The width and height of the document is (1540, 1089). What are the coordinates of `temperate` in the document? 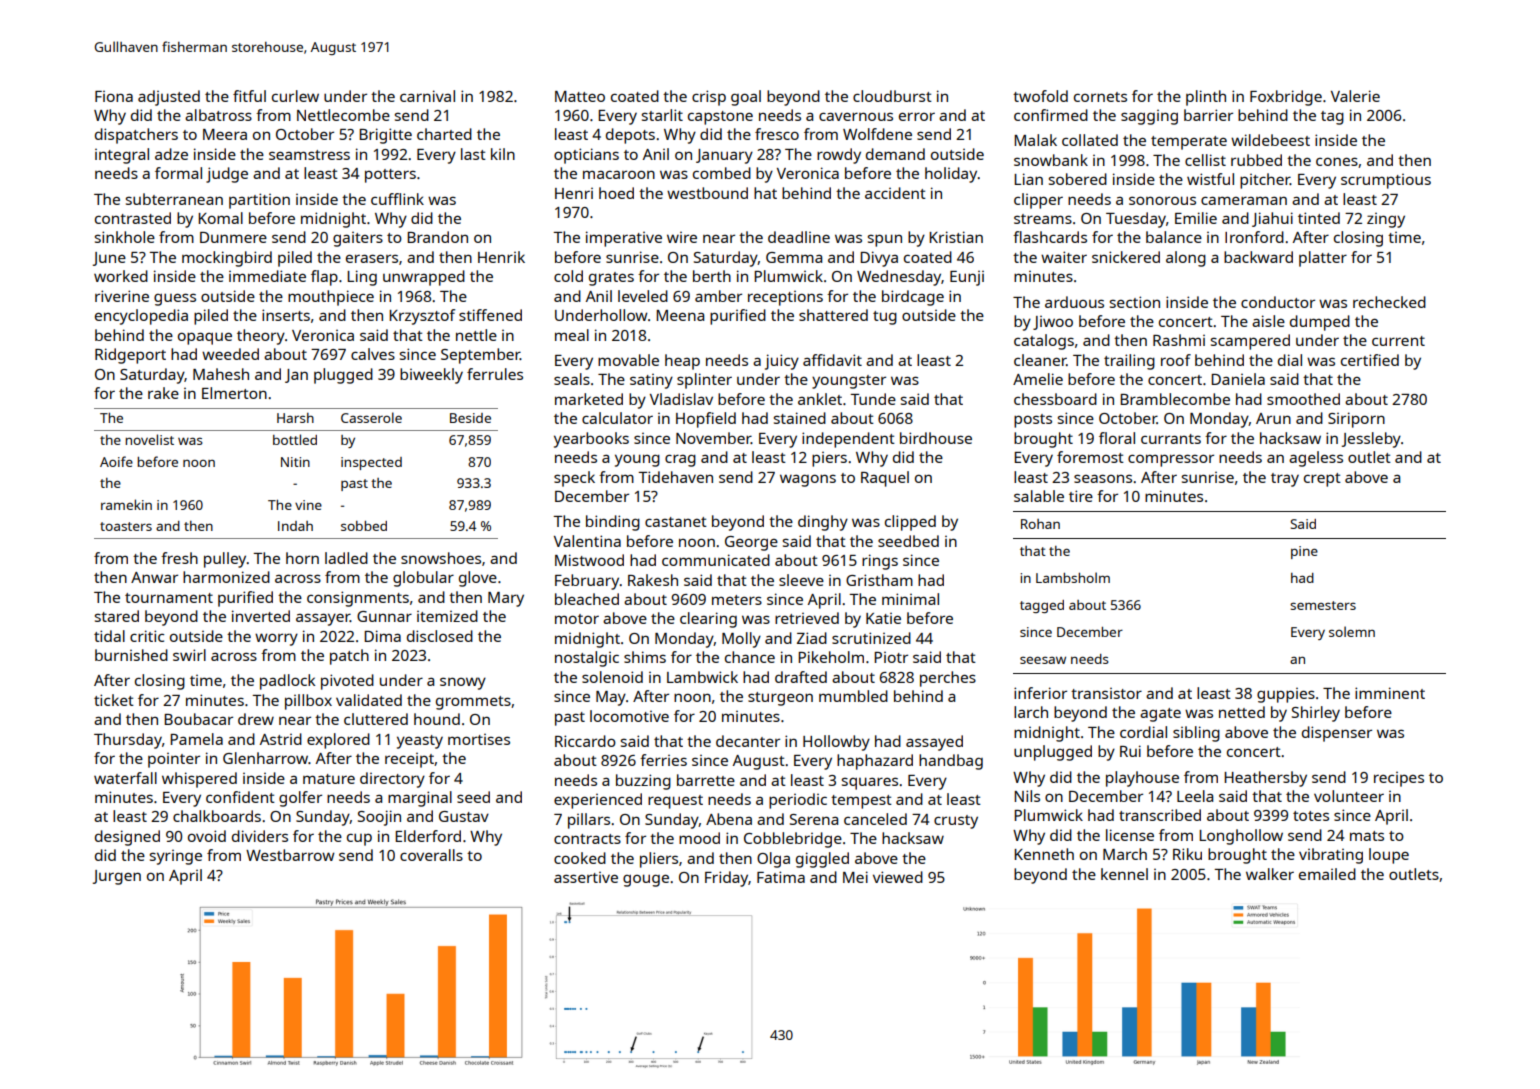 It's located at (1189, 143).
